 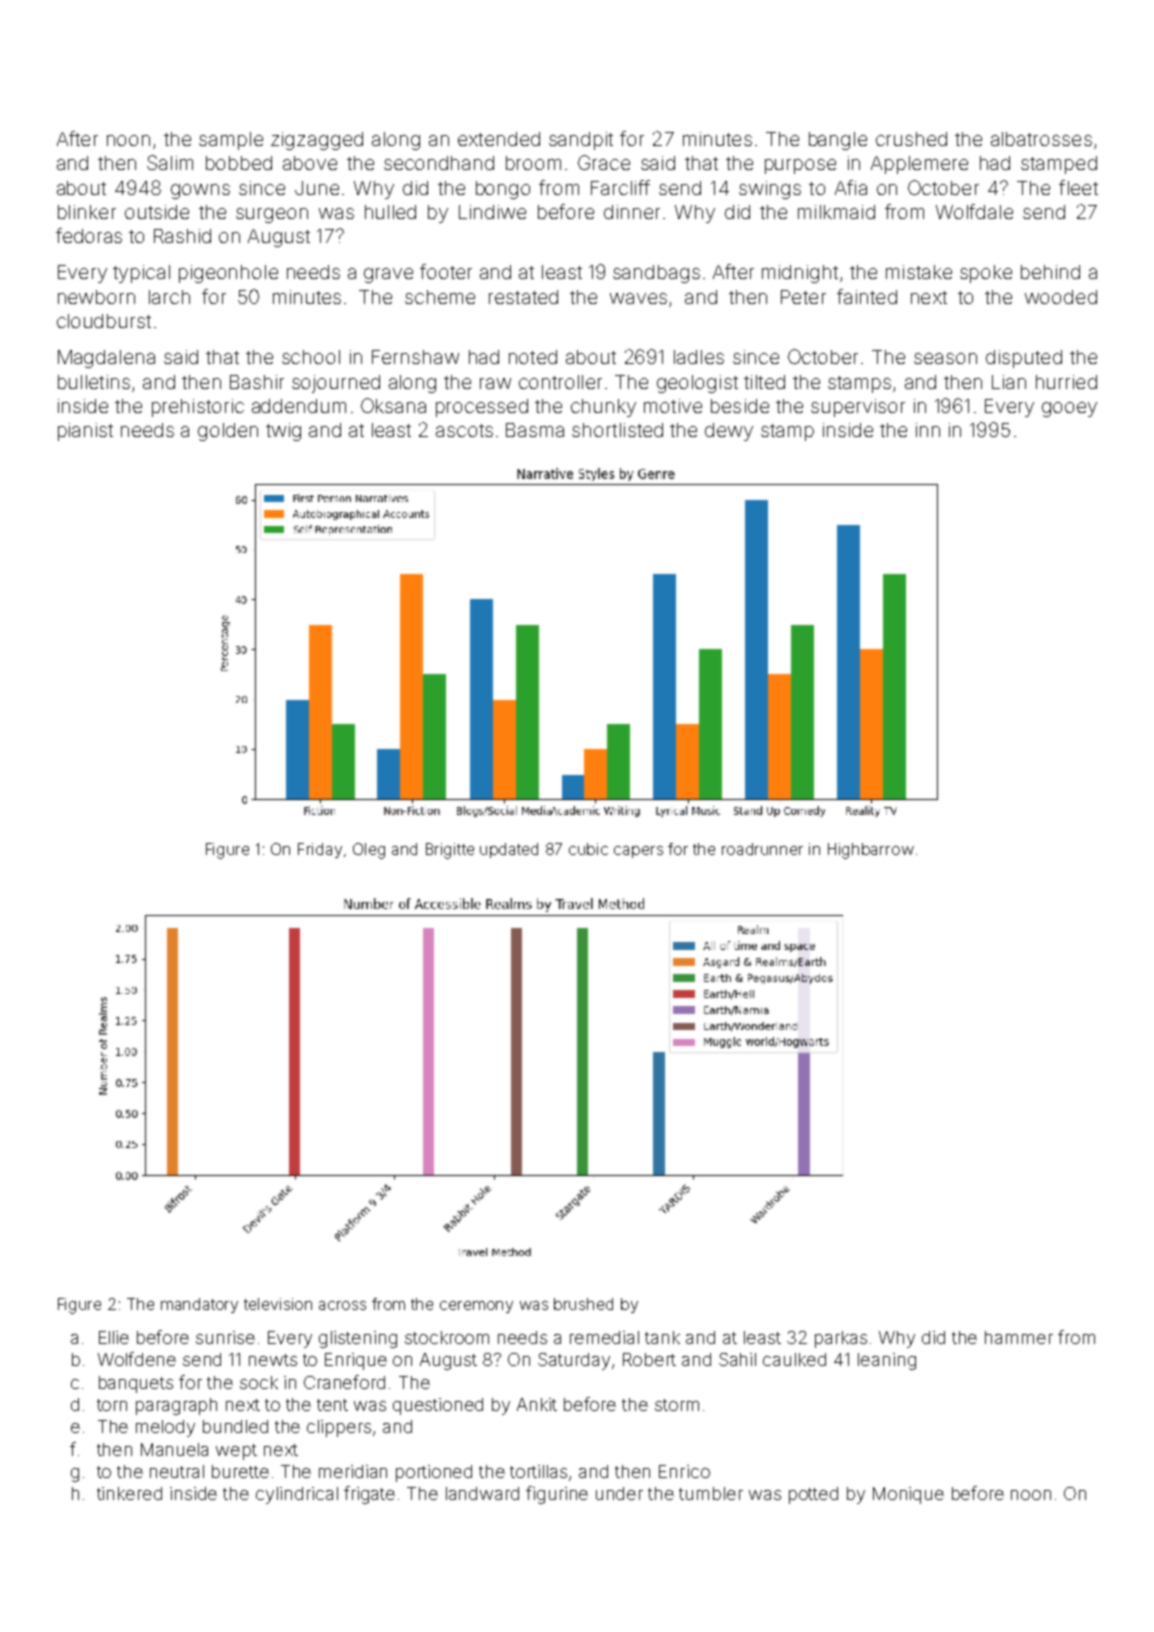 I want to click on Highbarrow, so click(x=871, y=851).
